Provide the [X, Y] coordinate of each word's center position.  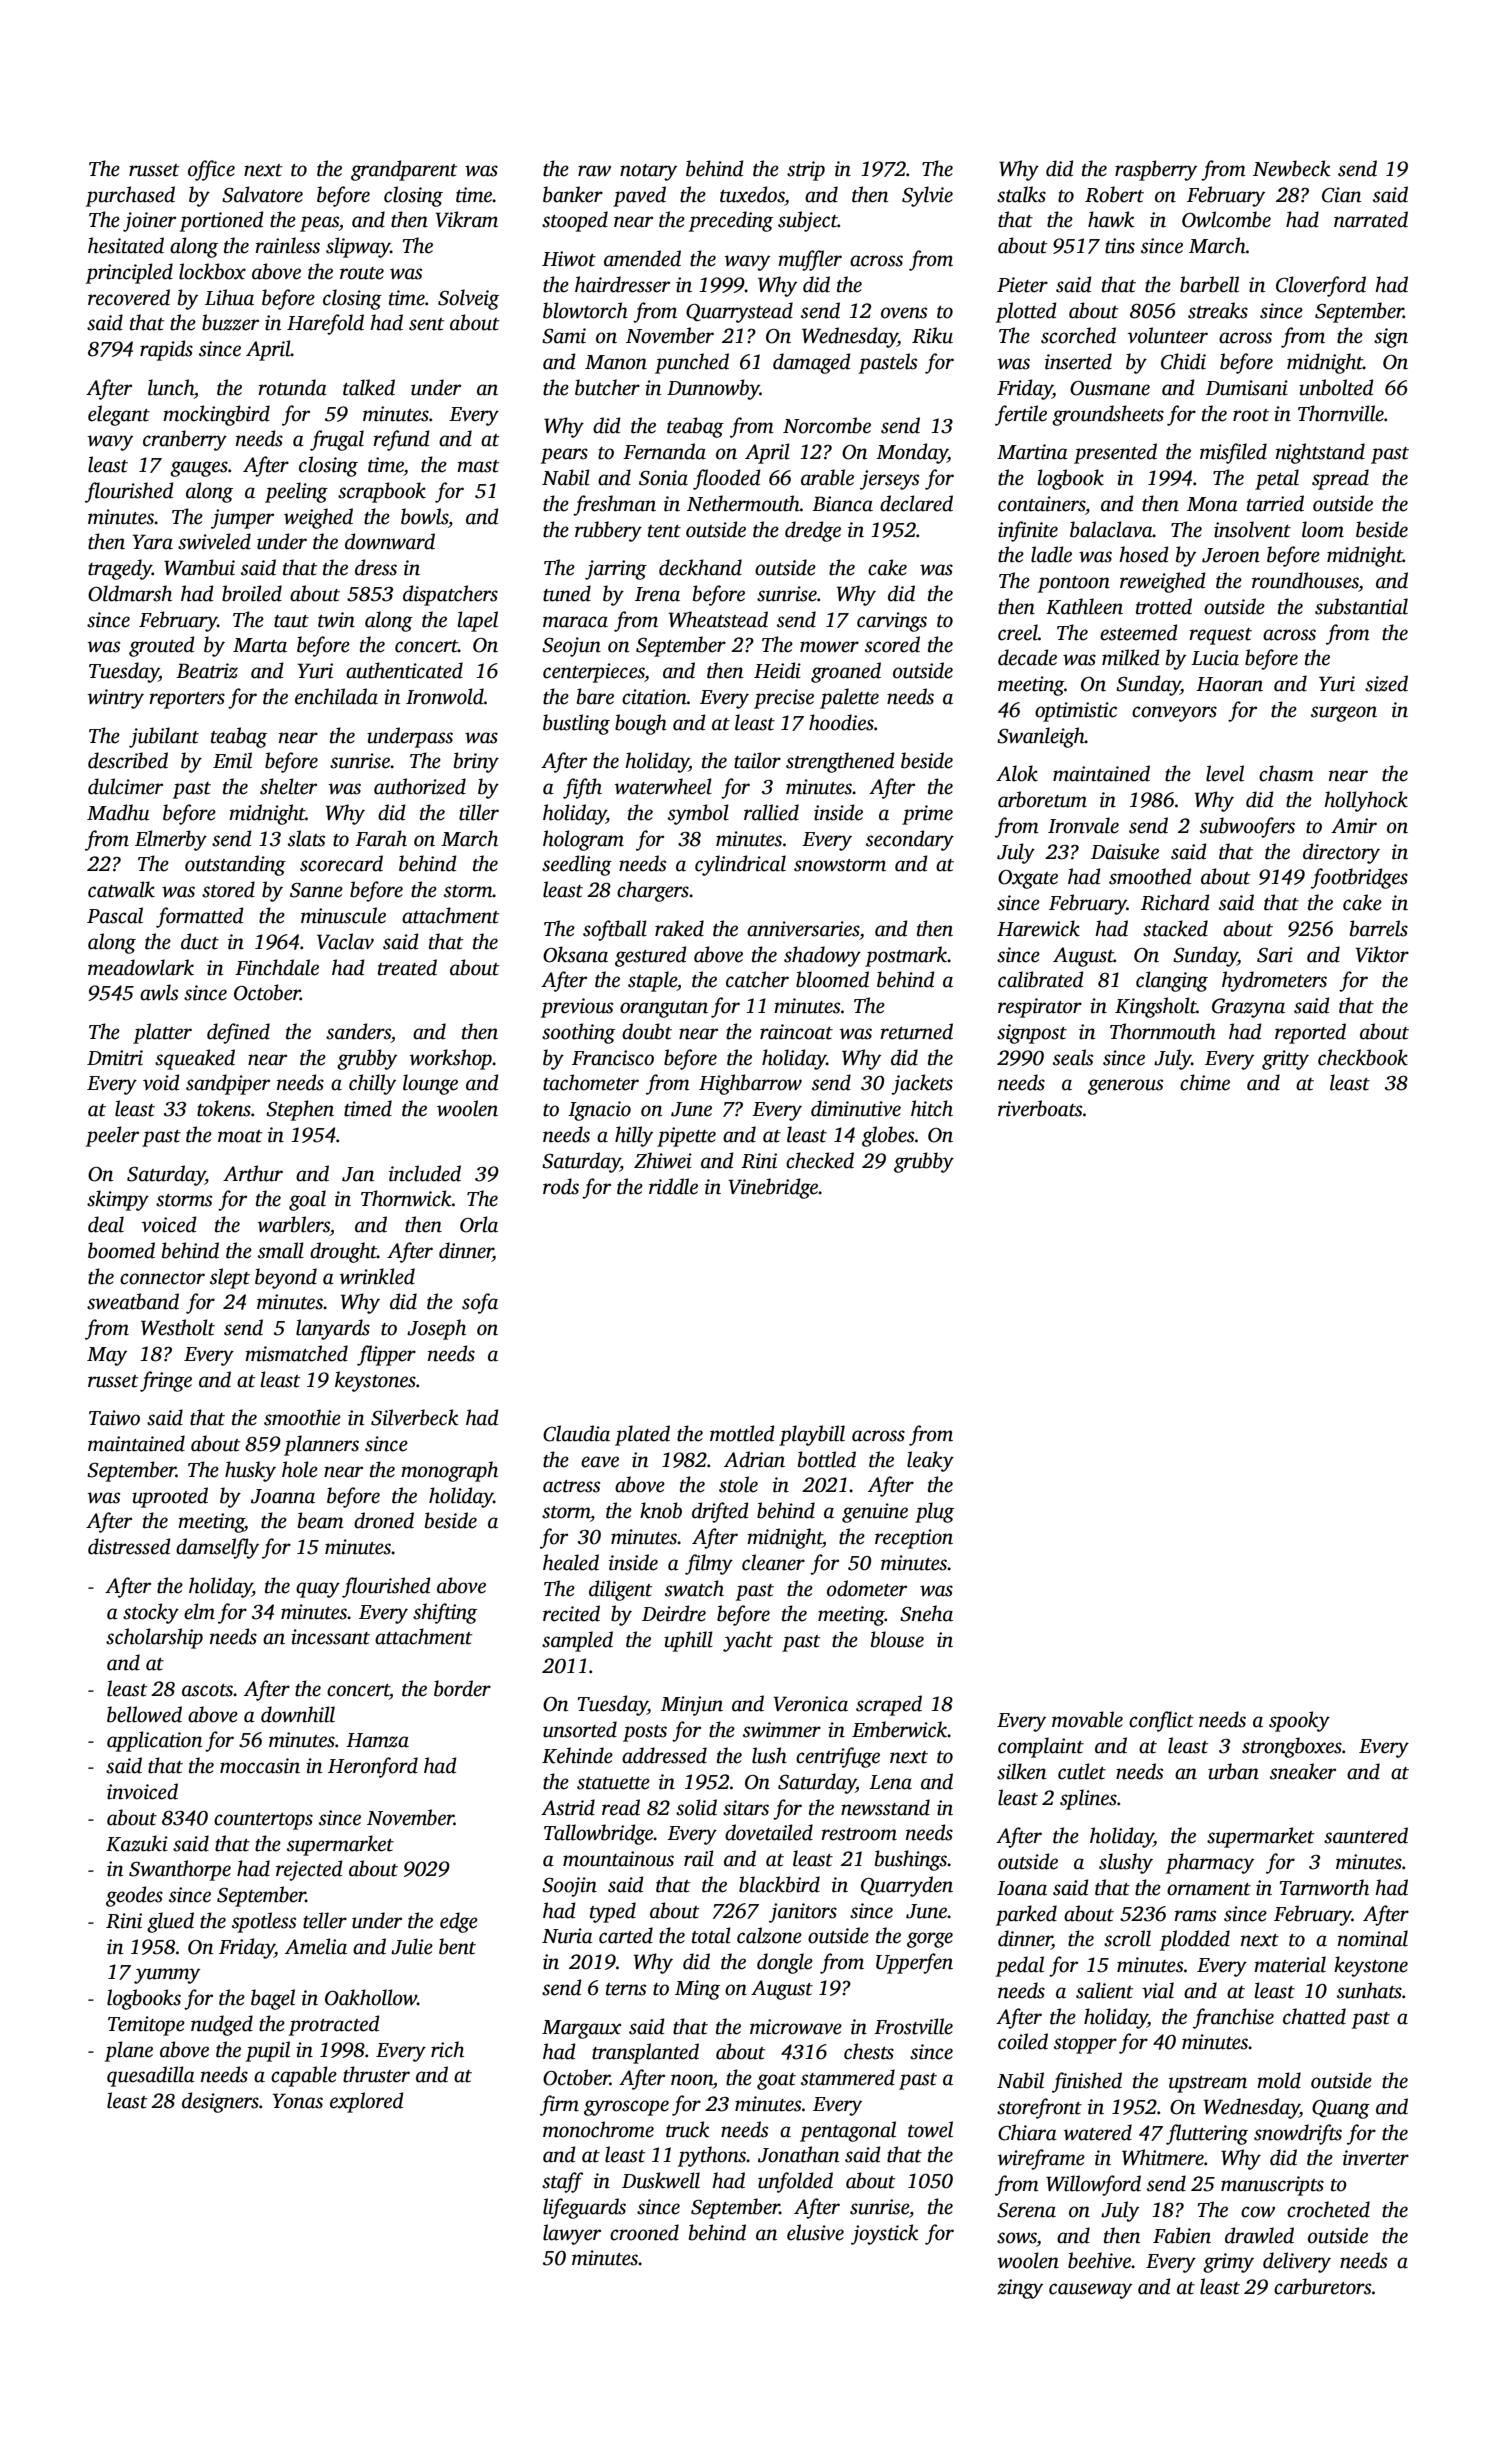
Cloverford [1321, 286]
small [281, 1250]
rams [1195, 1916]
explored [367, 2102]
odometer [867, 1588]
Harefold [325, 324]
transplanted [645, 2053]
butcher [607, 387]
